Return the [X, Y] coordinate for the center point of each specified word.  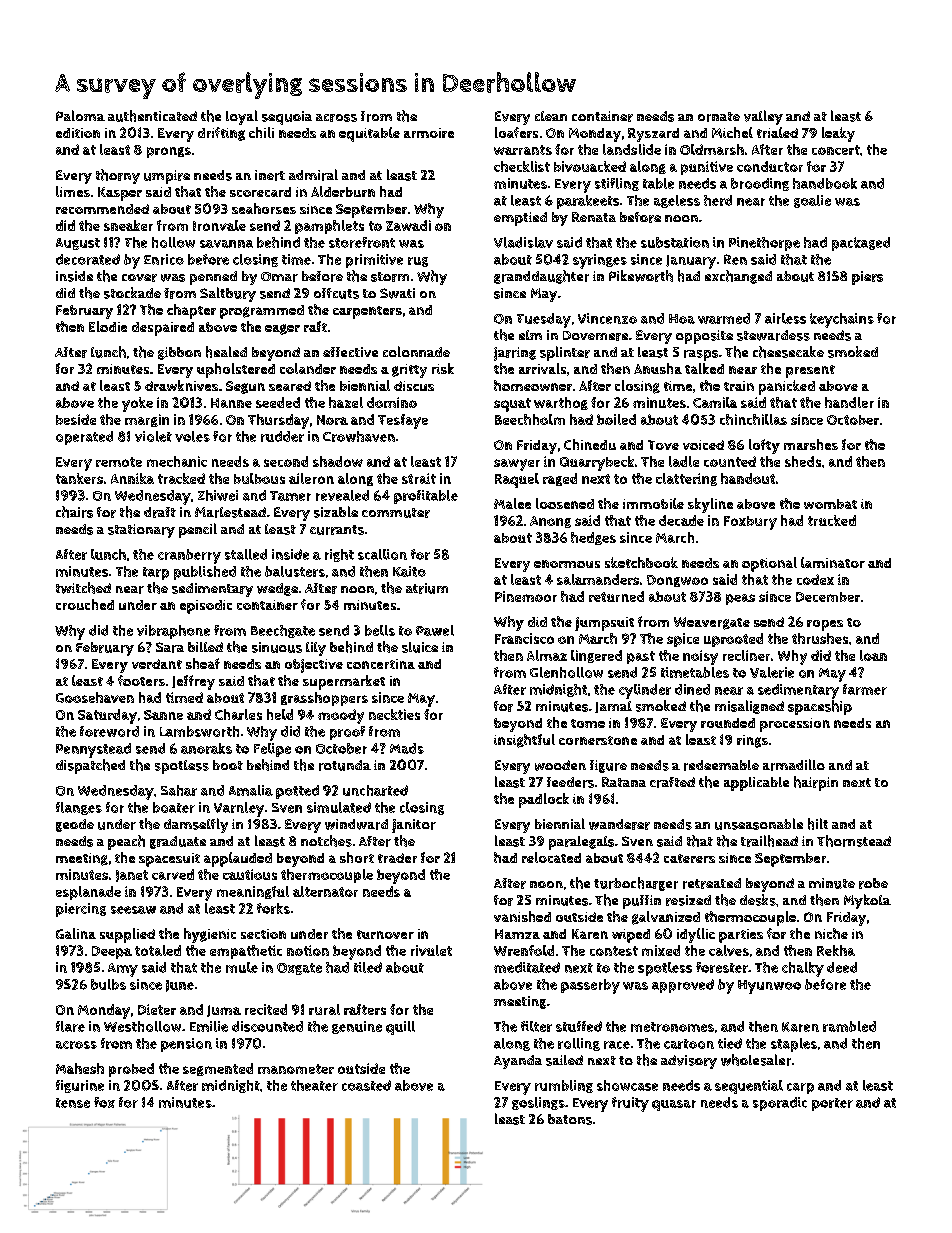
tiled [368, 967]
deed [842, 967]
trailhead [769, 841]
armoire [429, 133]
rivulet [431, 950]
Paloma [80, 115]
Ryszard [653, 135]
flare [70, 1026]
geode [75, 825]
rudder [282, 436]
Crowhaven [359, 436]
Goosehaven [95, 697]
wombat [830, 504]
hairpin [816, 783]
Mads [407, 748]
